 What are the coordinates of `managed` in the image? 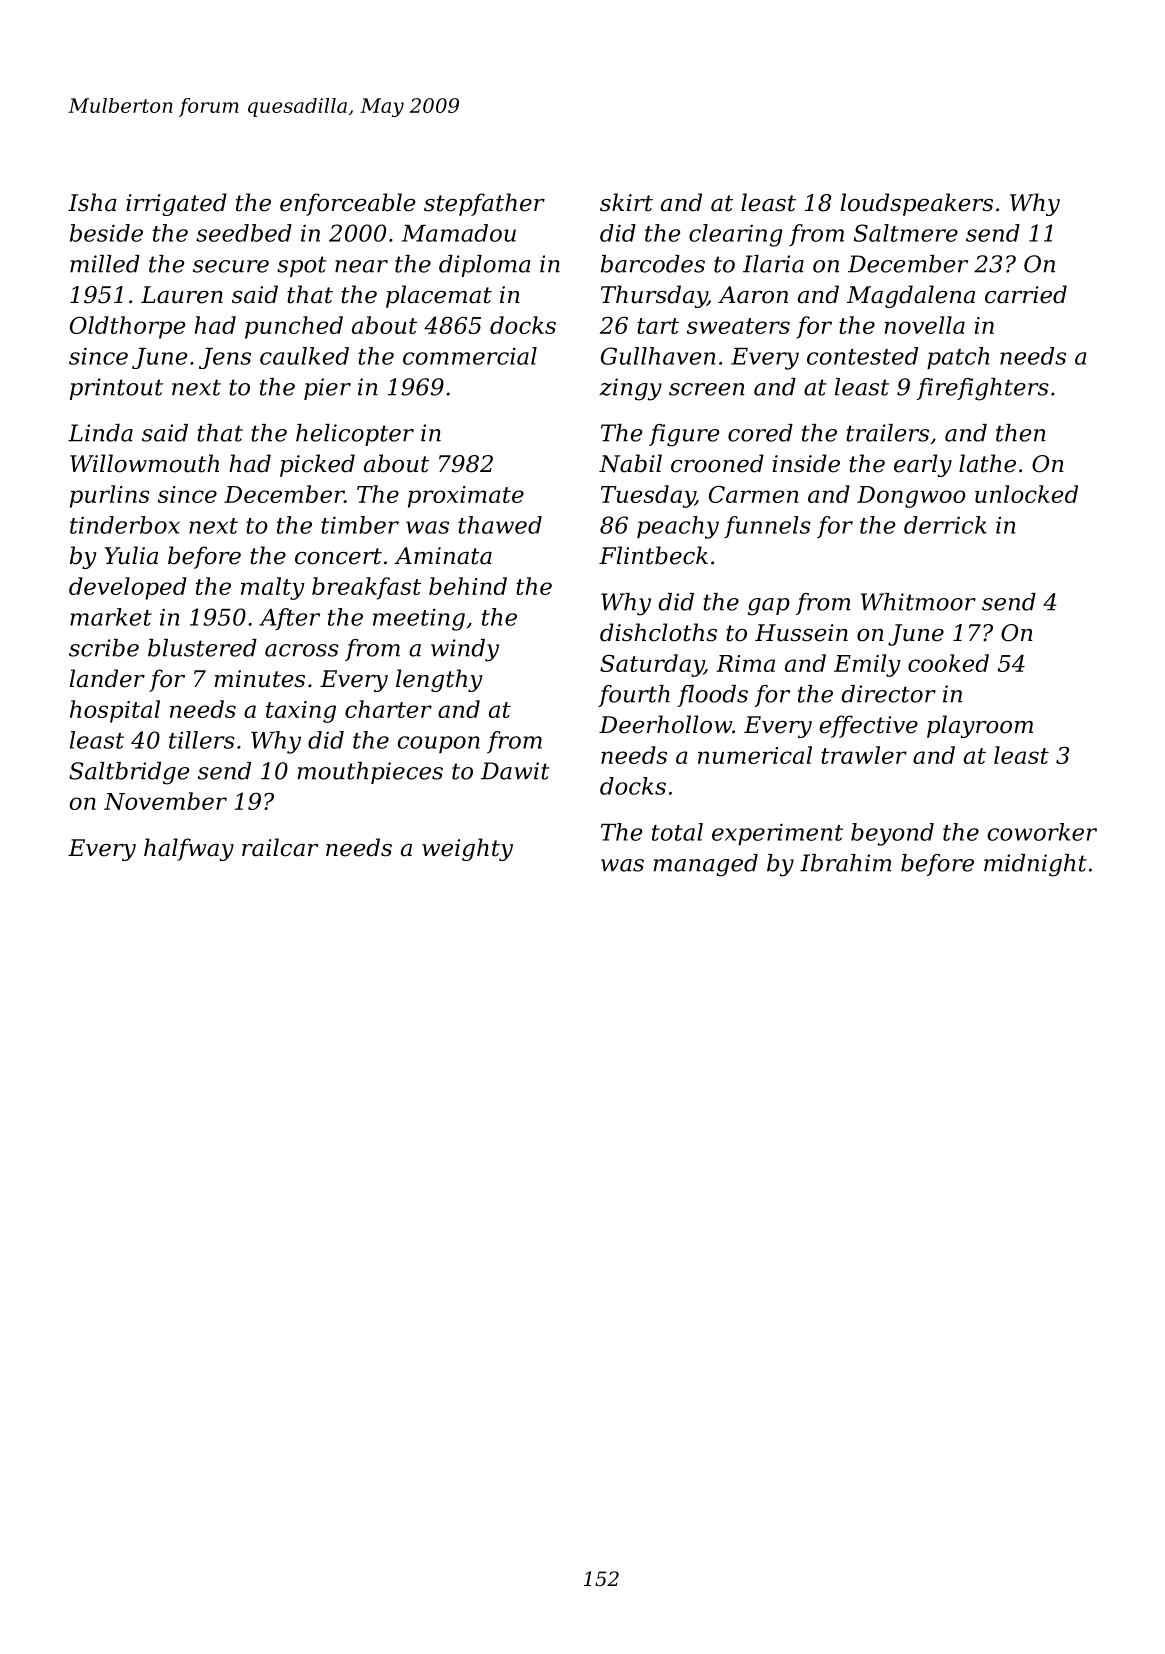 It's located at (706, 865).
